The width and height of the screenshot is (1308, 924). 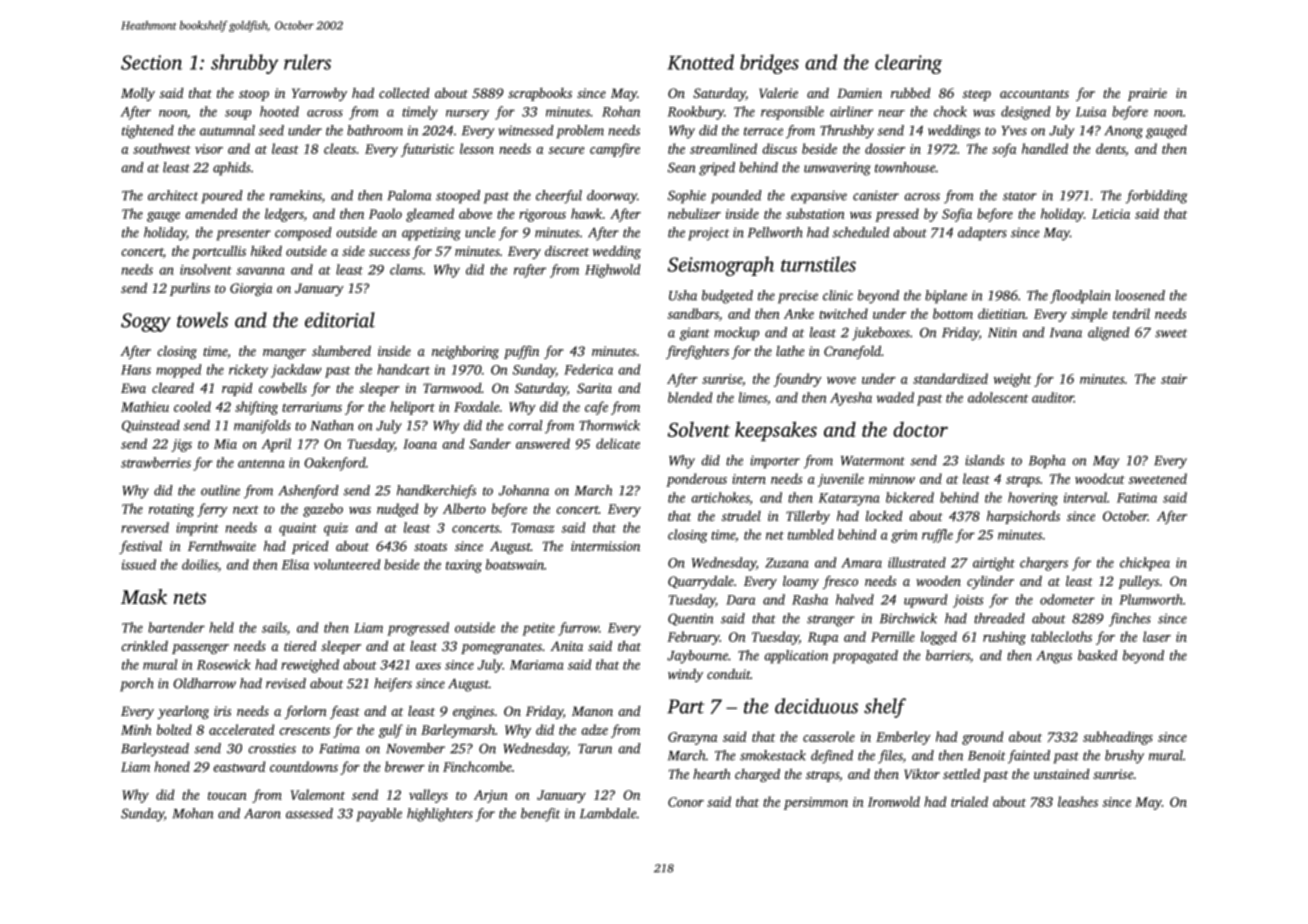 What do you see at coordinates (227, 796) in the screenshot?
I see `toucan` at bounding box center [227, 796].
